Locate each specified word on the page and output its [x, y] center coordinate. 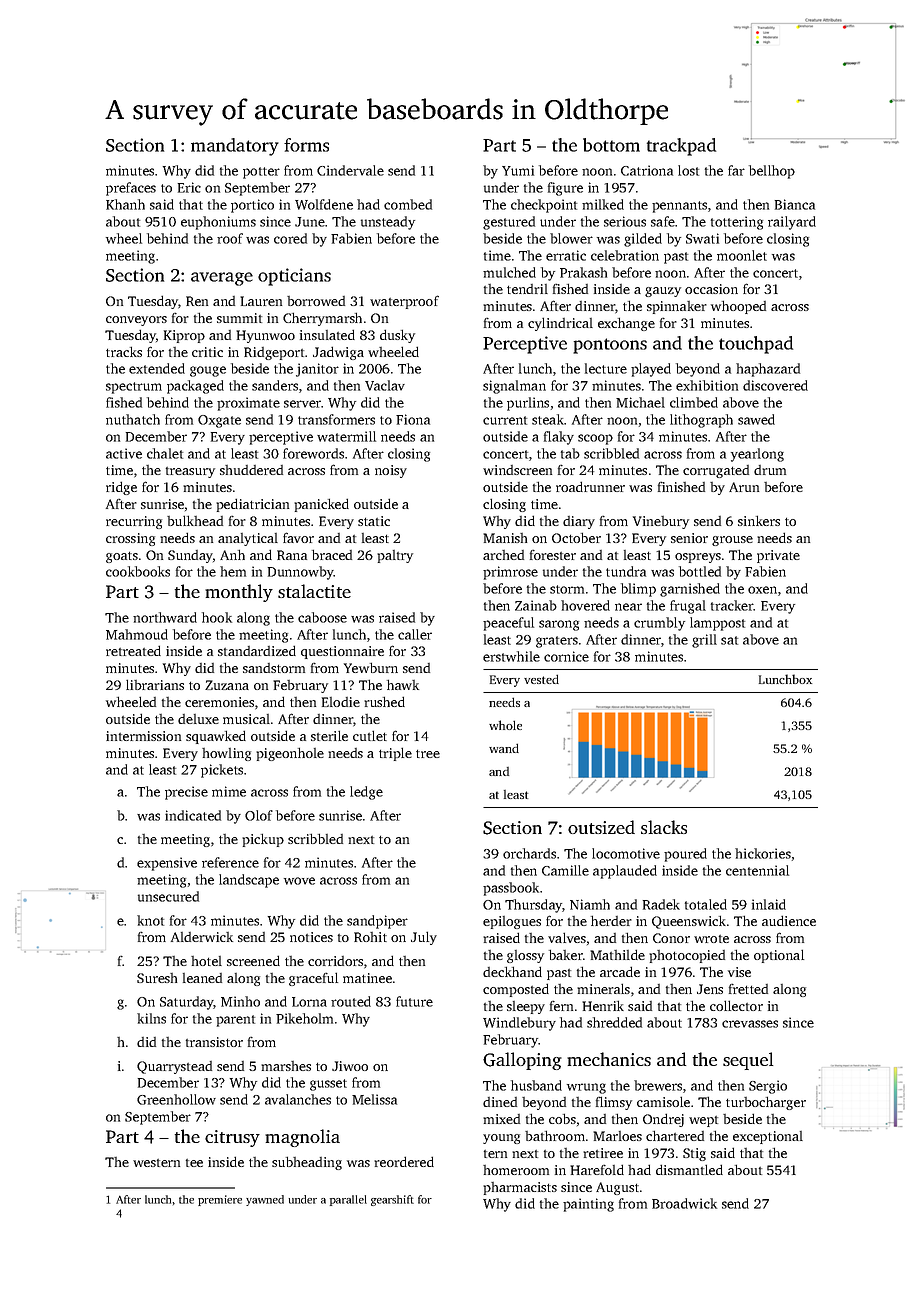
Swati [702, 238]
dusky [397, 336]
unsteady [388, 223]
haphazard [768, 370]
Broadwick [684, 1203]
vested [541, 679]
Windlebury [519, 1024]
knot [150, 920]
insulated [327, 334]
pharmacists [520, 1188]
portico [252, 206]
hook [217, 617]
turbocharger [766, 1103]
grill [704, 641]
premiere [220, 1200]
